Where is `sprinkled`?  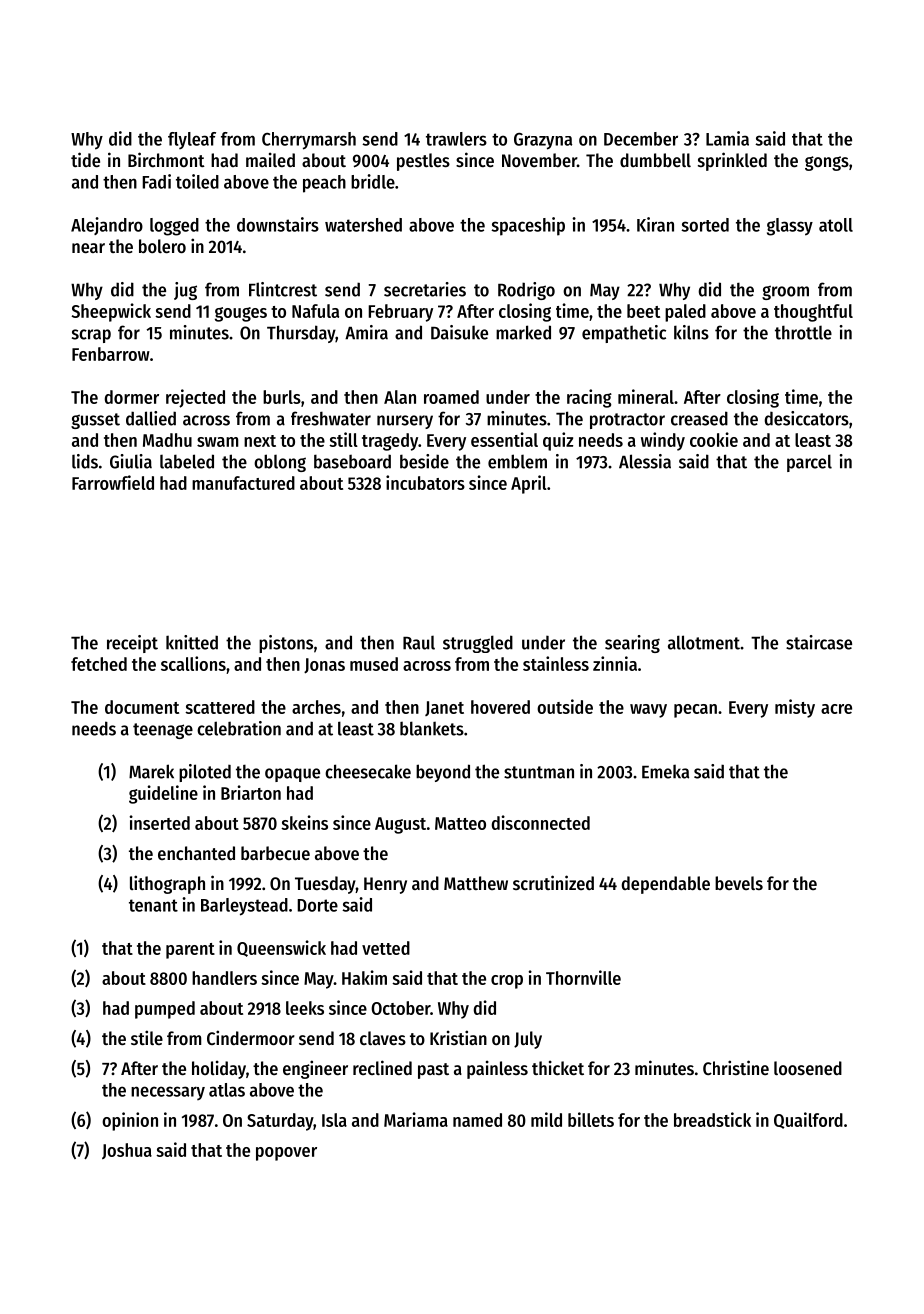 sprinkled is located at coordinates (732, 161).
